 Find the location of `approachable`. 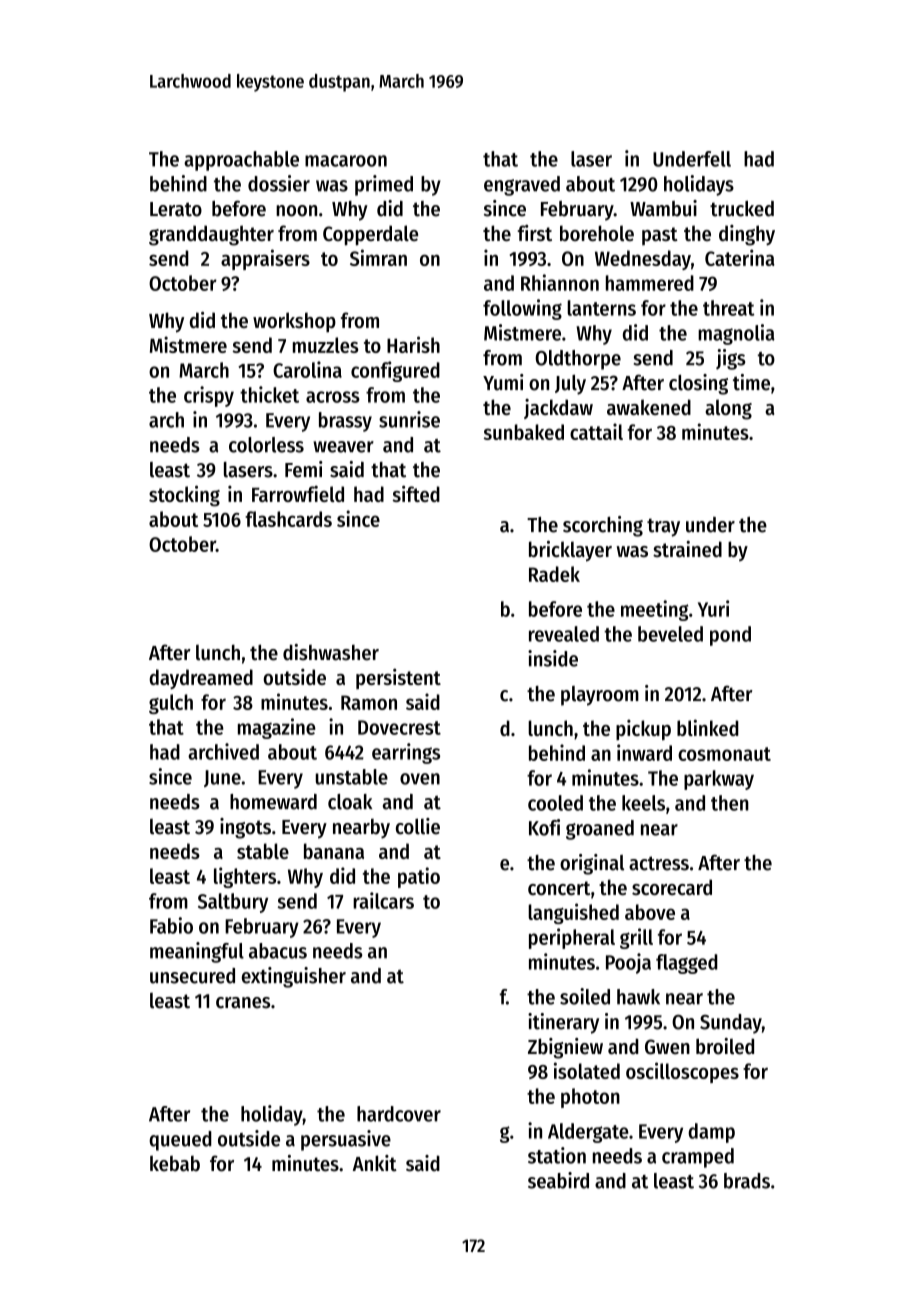

approachable is located at coordinates (241, 161).
